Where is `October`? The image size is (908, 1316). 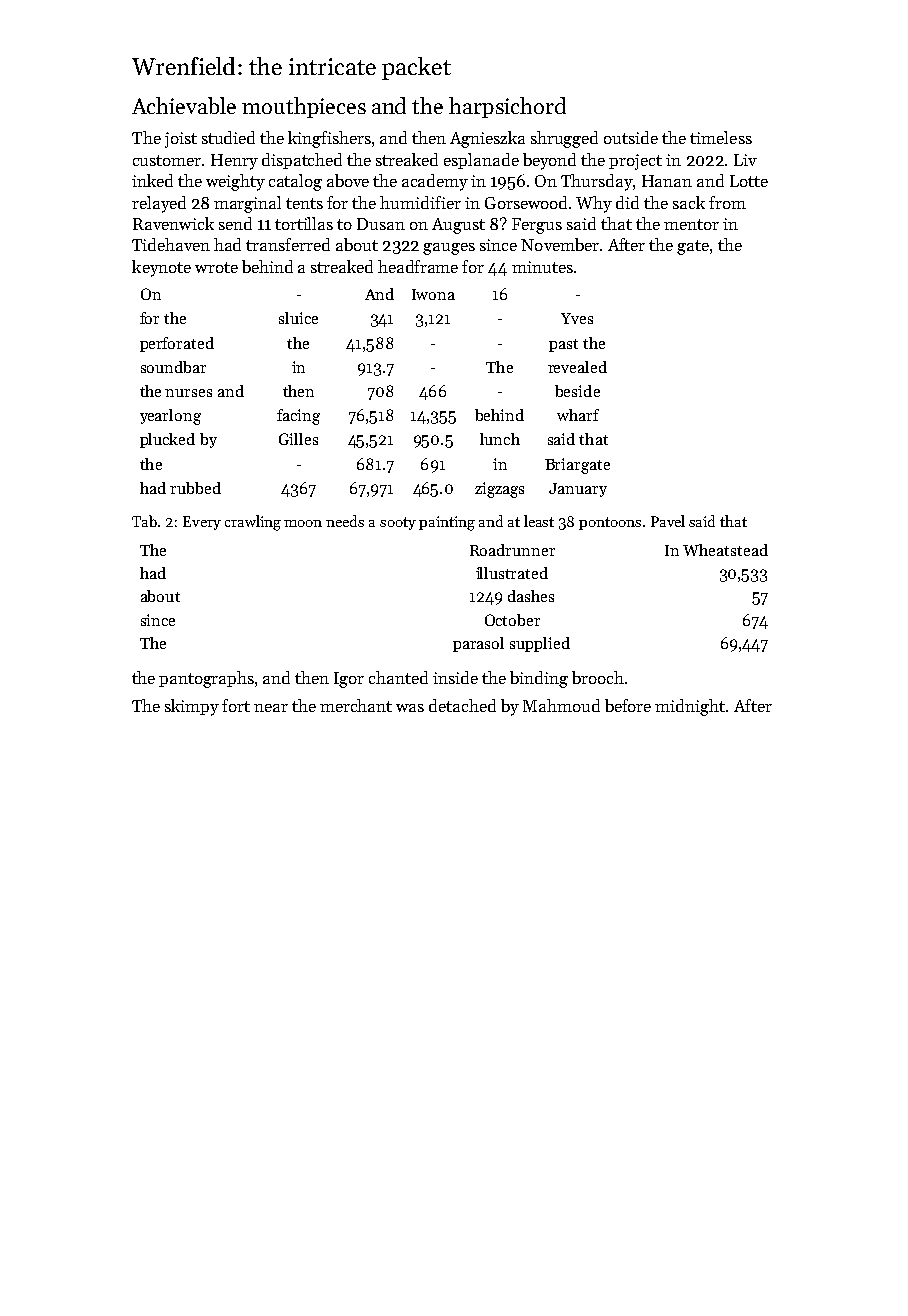
October is located at coordinates (512, 620).
